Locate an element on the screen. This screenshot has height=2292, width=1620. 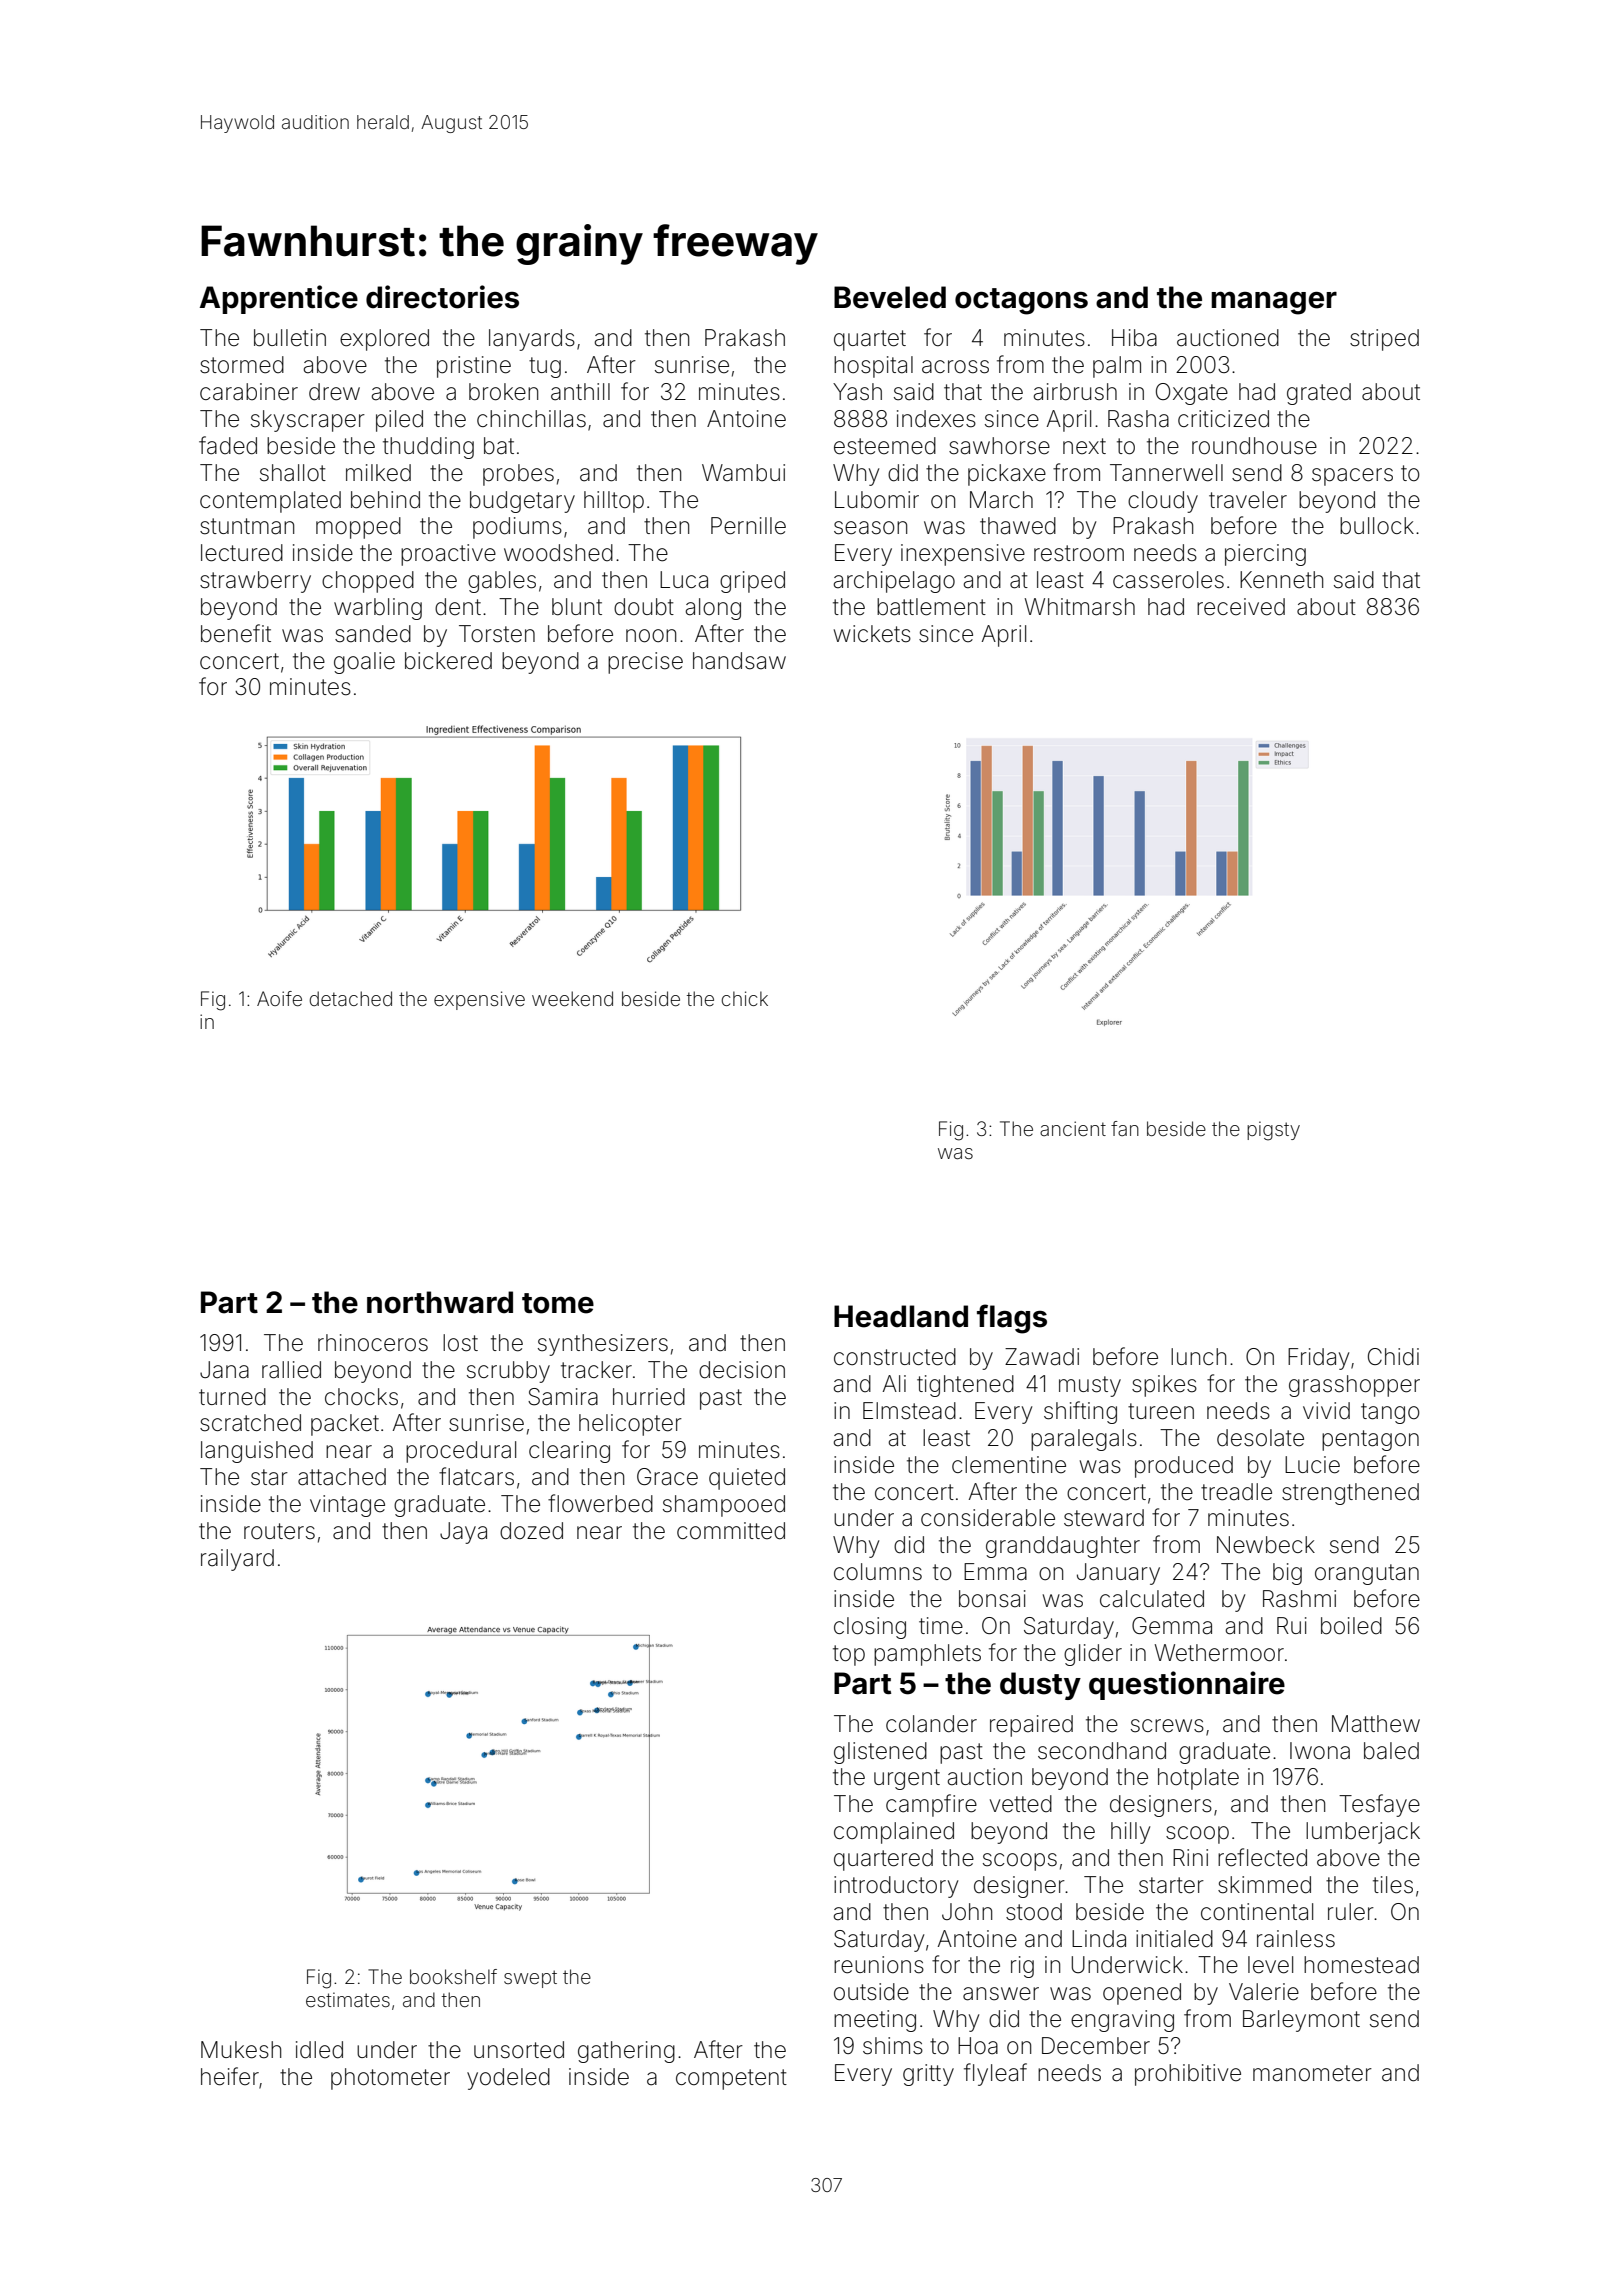
pigsty is located at coordinates (1273, 1131).
